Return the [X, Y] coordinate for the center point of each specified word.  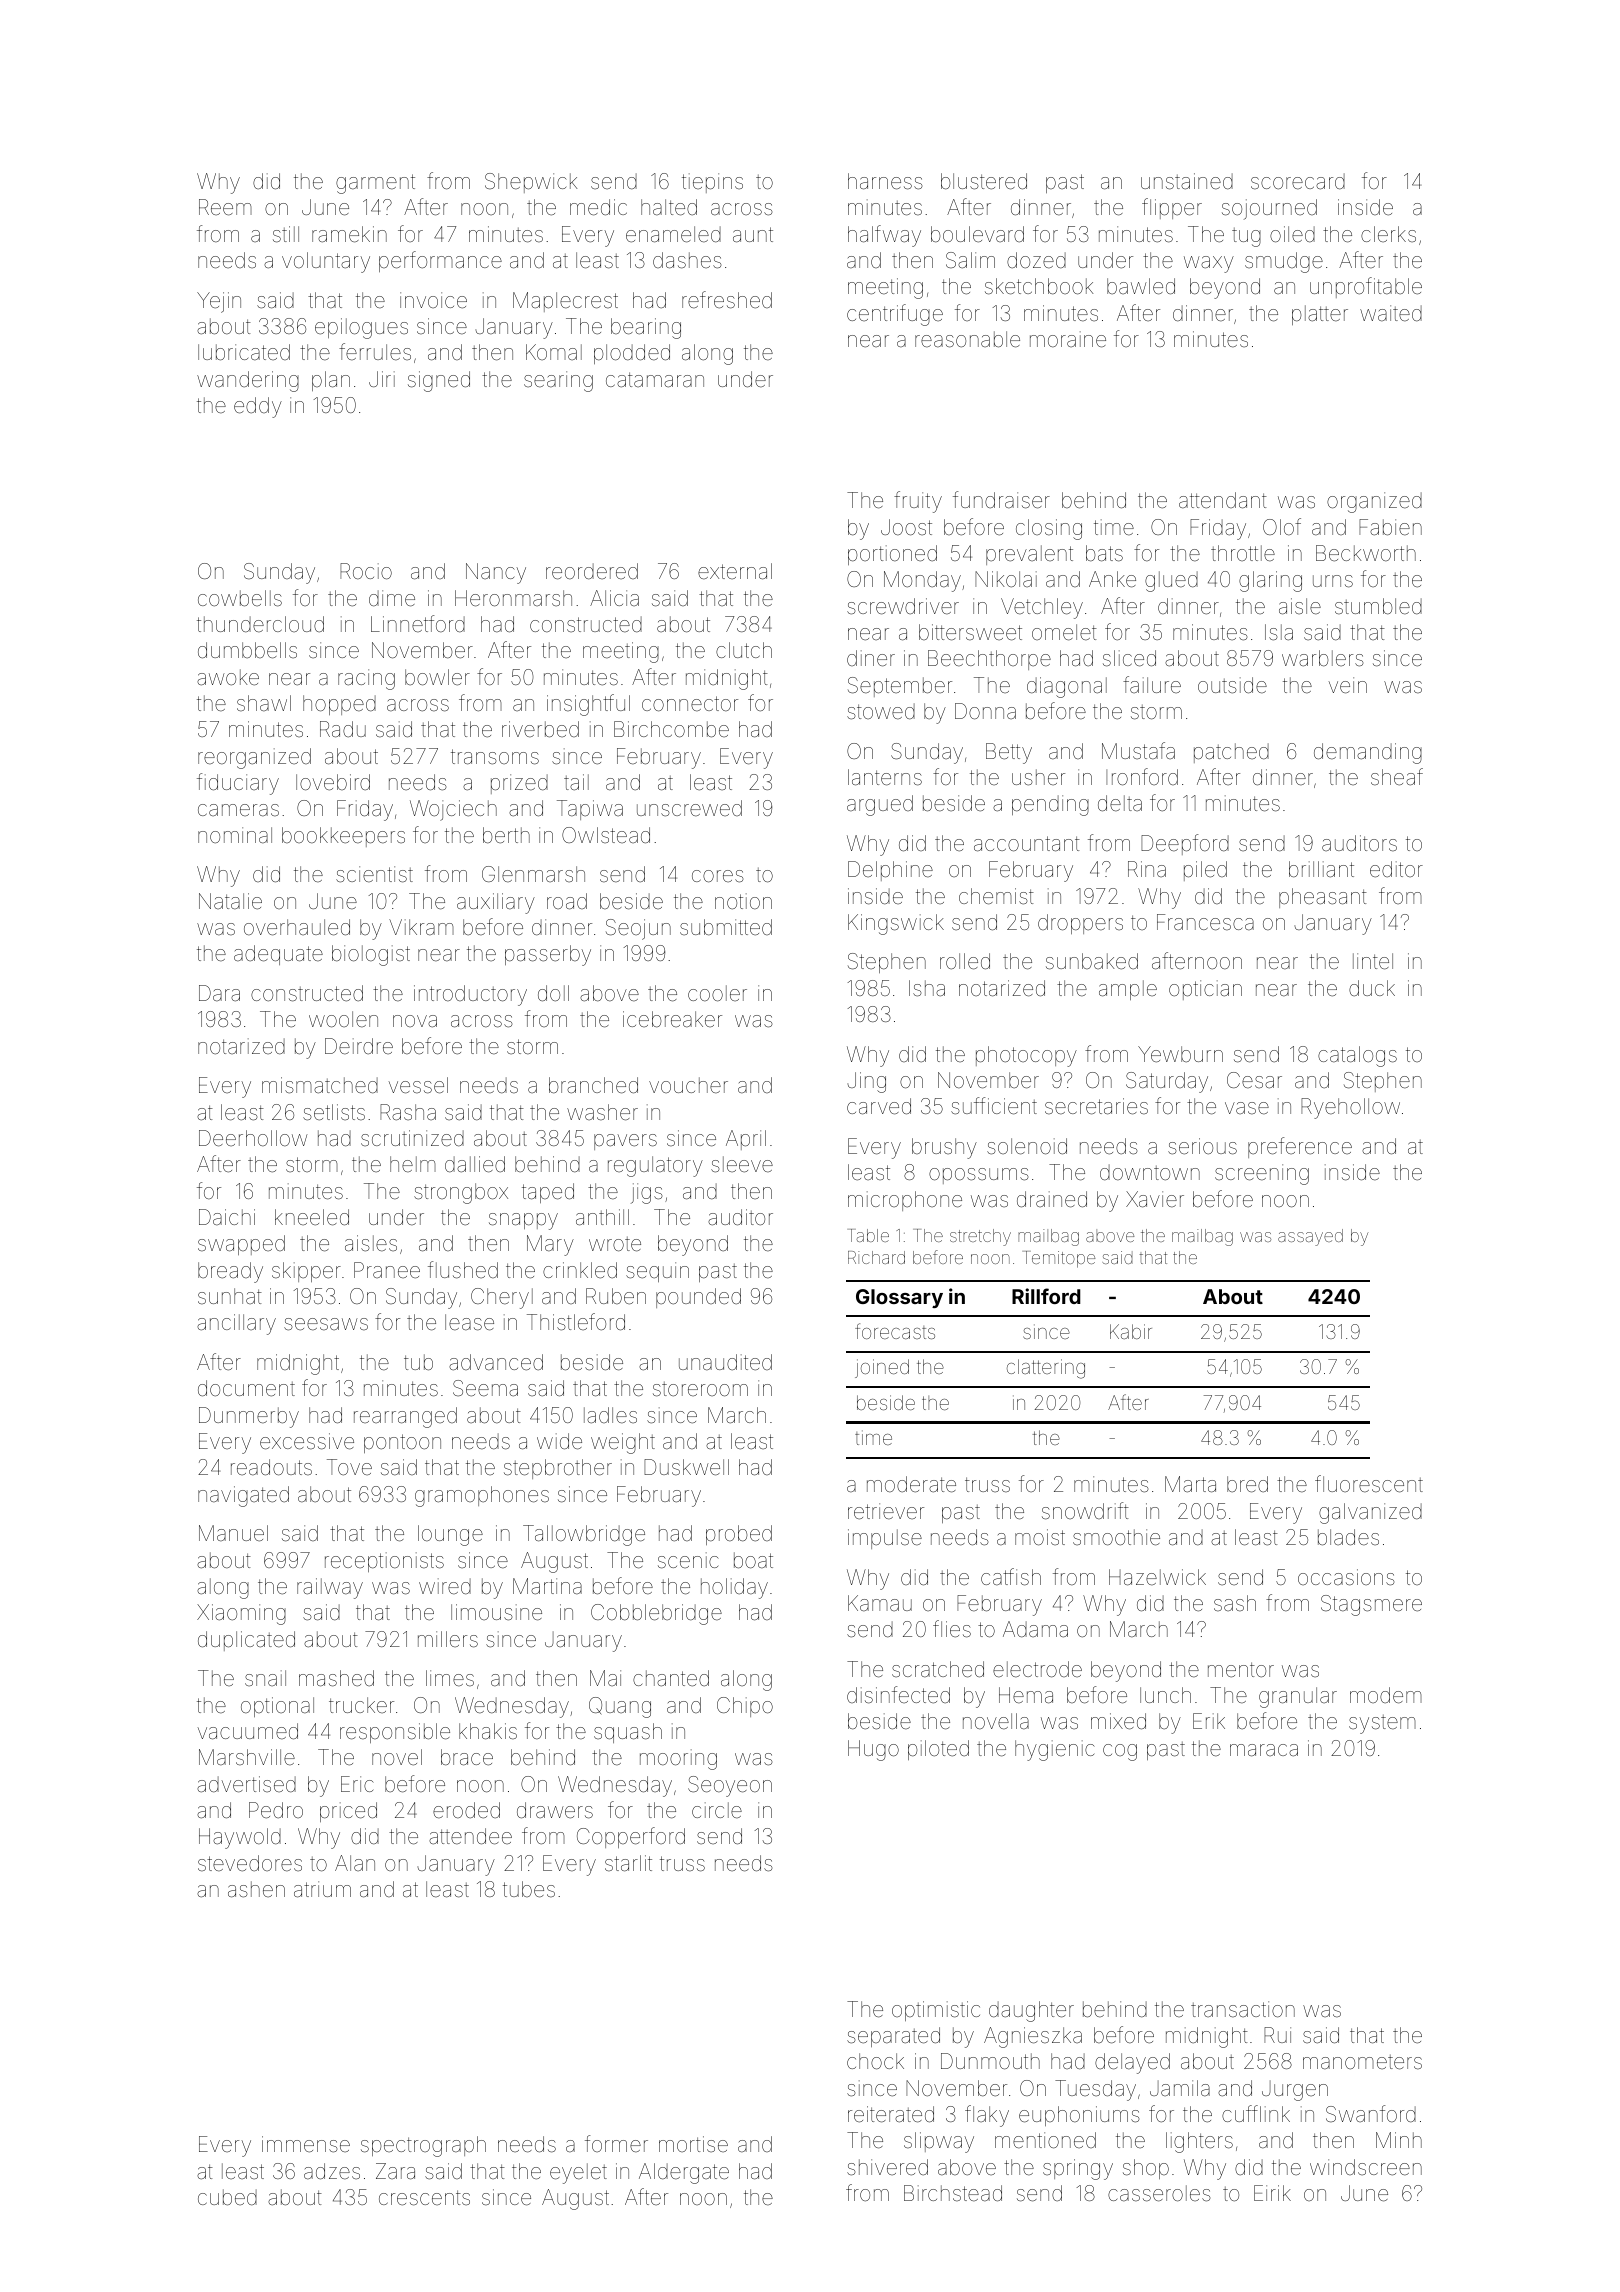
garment [375, 184]
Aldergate [684, 2173]
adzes [332, 2171]
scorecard [1298, 181]
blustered [984, 181]
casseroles [1159, 2193]
